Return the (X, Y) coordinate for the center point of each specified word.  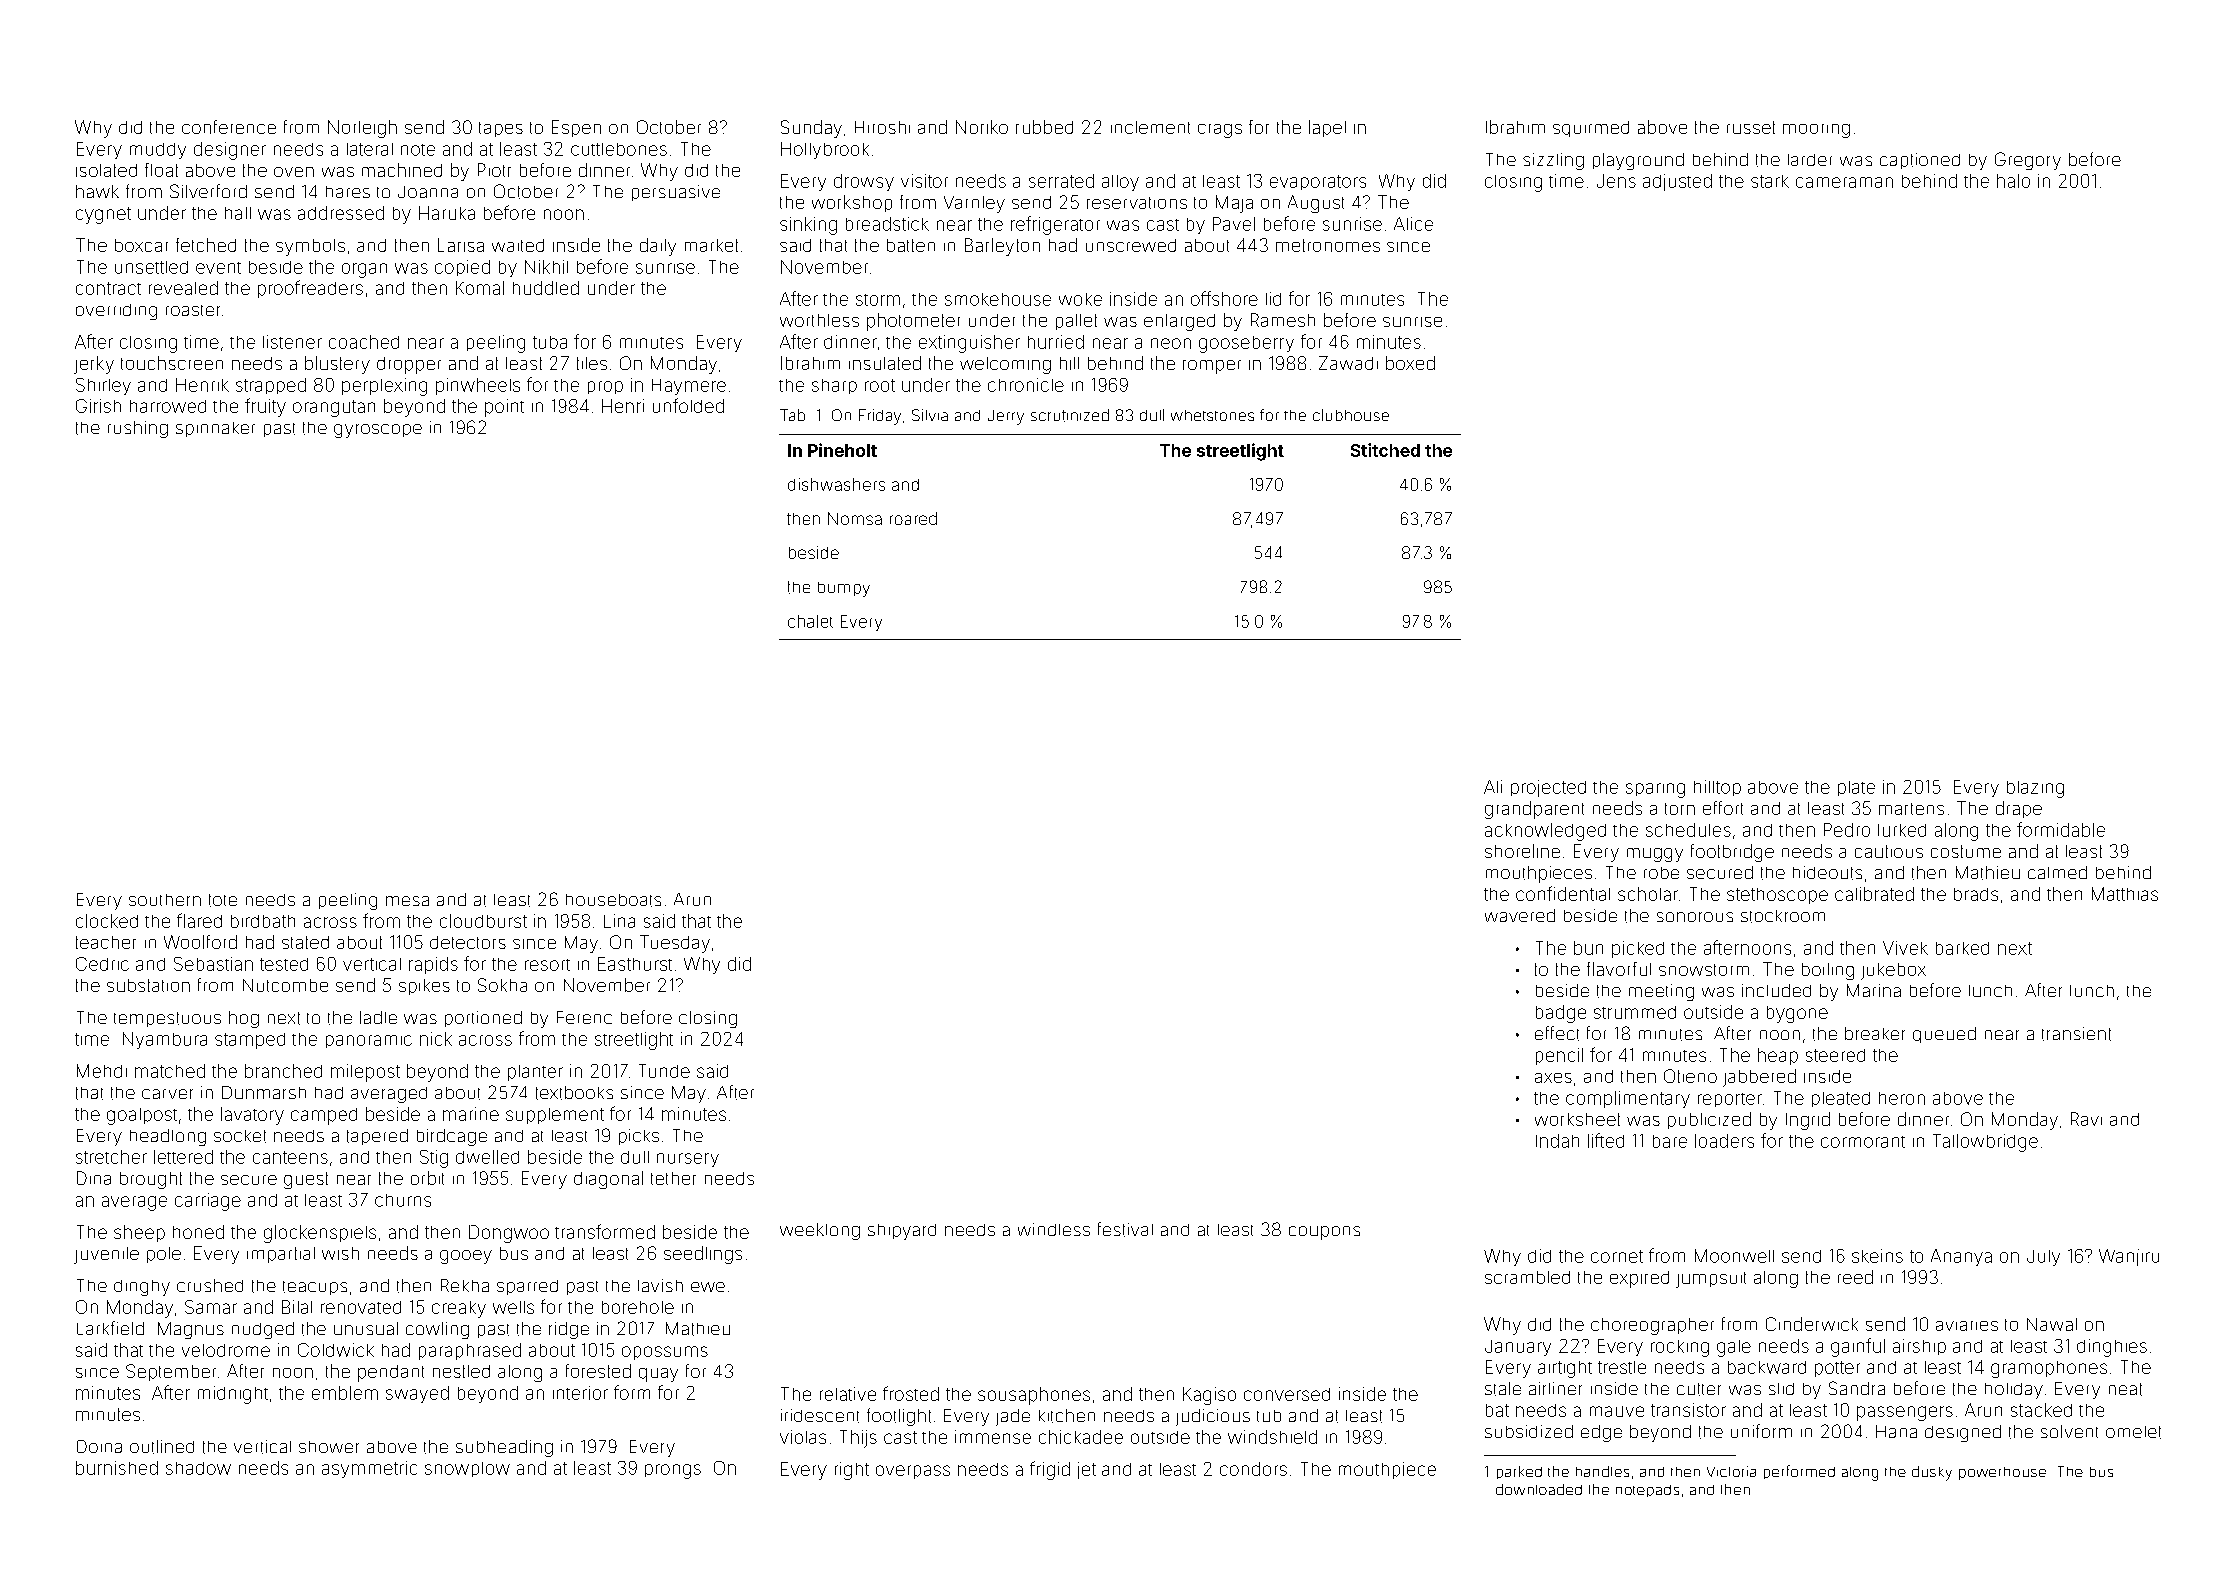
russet (1751, 127)
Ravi (2086, 1119)
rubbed (1044, 127)
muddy (158, 151)
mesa (407, 901)
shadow (198, 1468)
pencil (1559, 1056)
